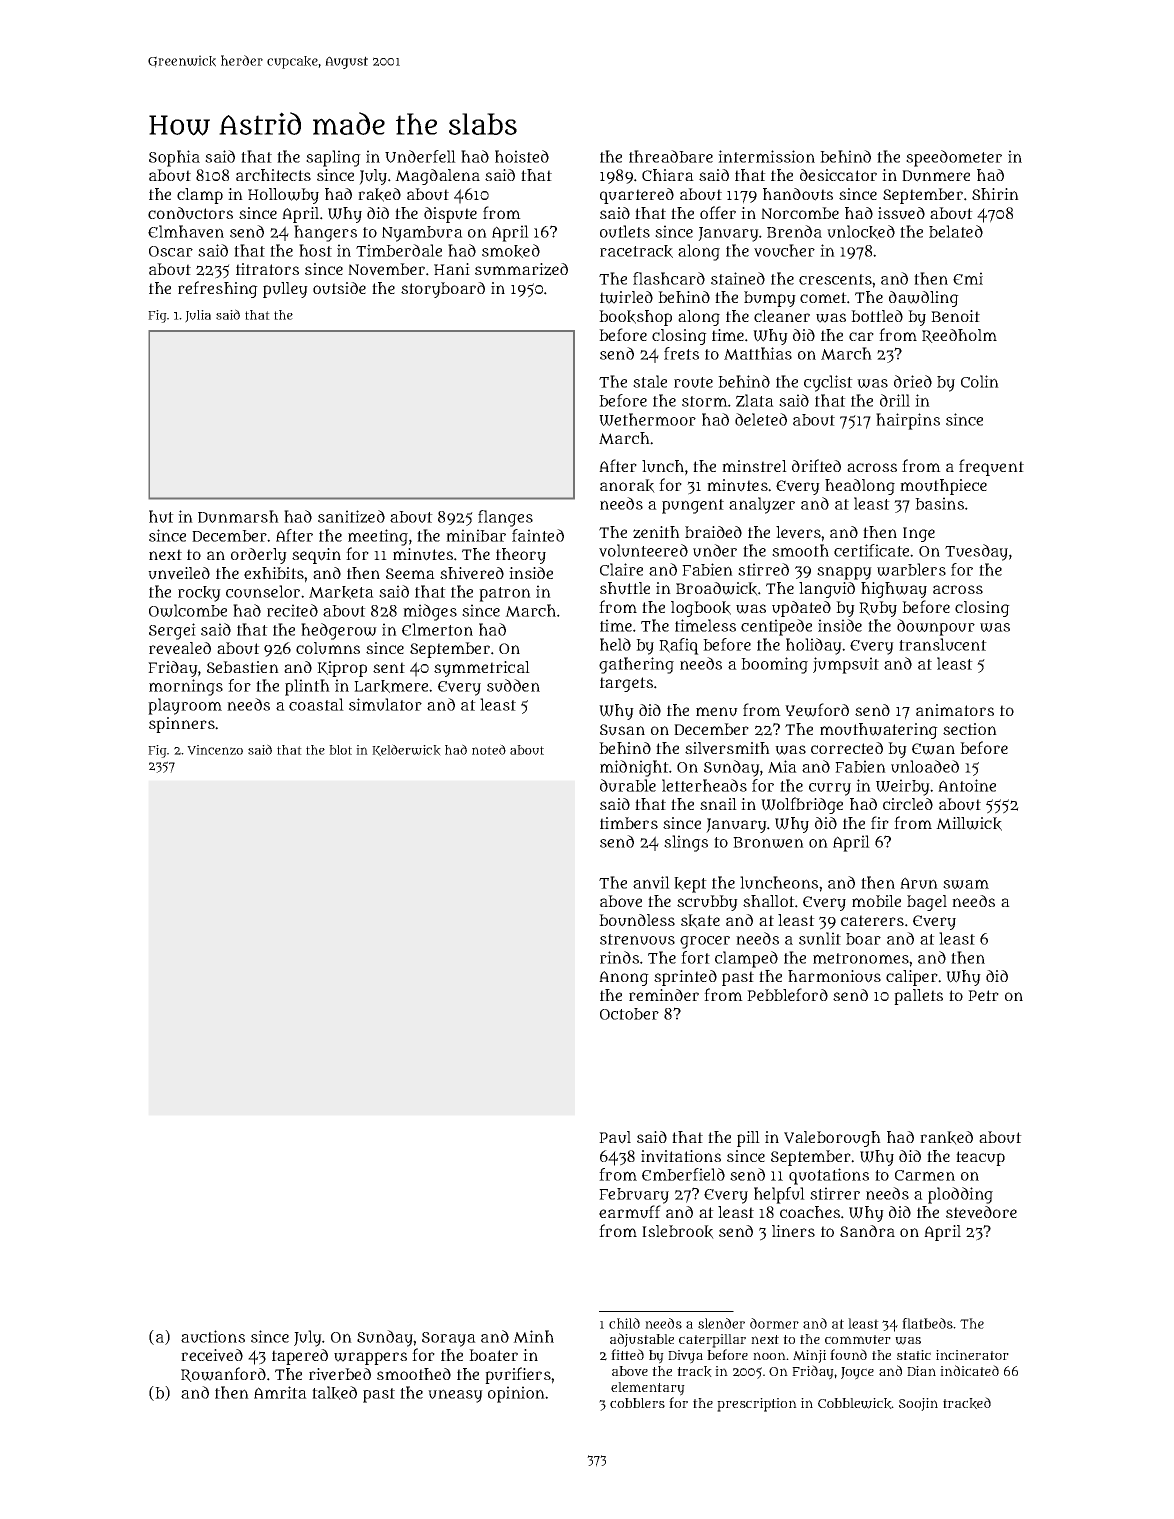 The image size is (1174, 1519). Describe the element at coordinates (215, 750) in the screenshot. I see `Vincenzo` at that location.
